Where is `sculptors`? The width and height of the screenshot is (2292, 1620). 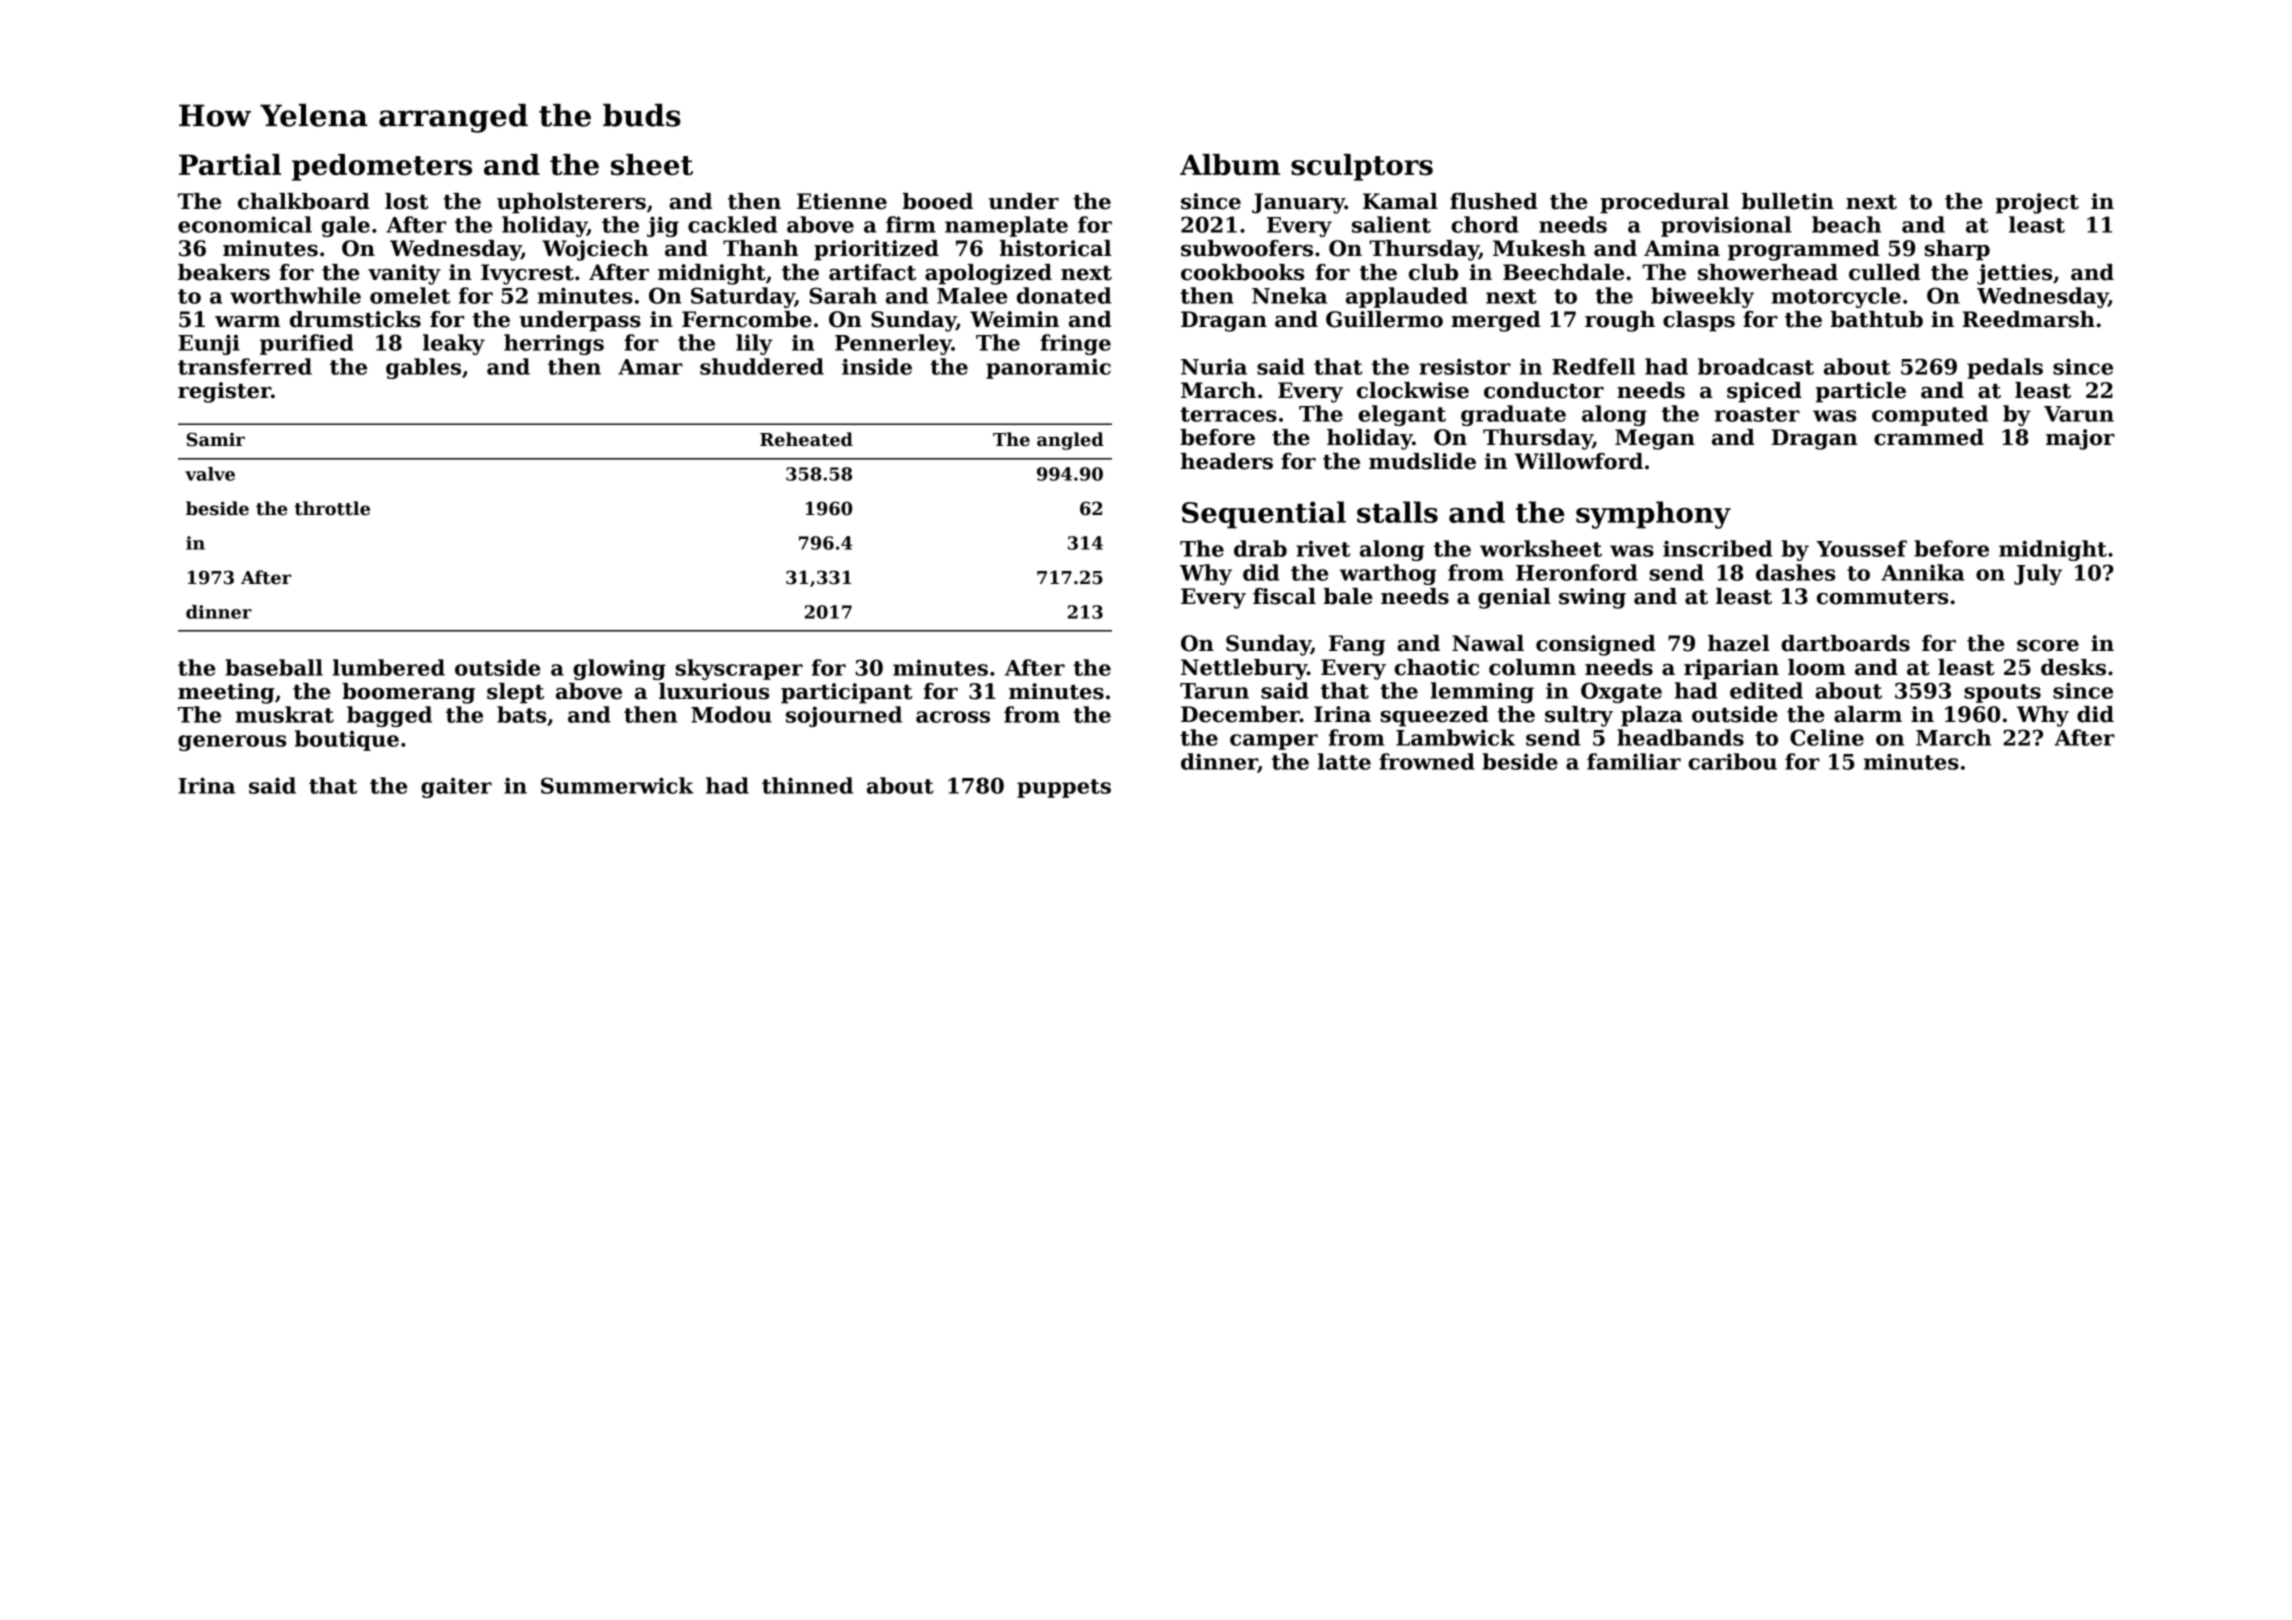 sculptors is located at coordinates (1362, 167).
